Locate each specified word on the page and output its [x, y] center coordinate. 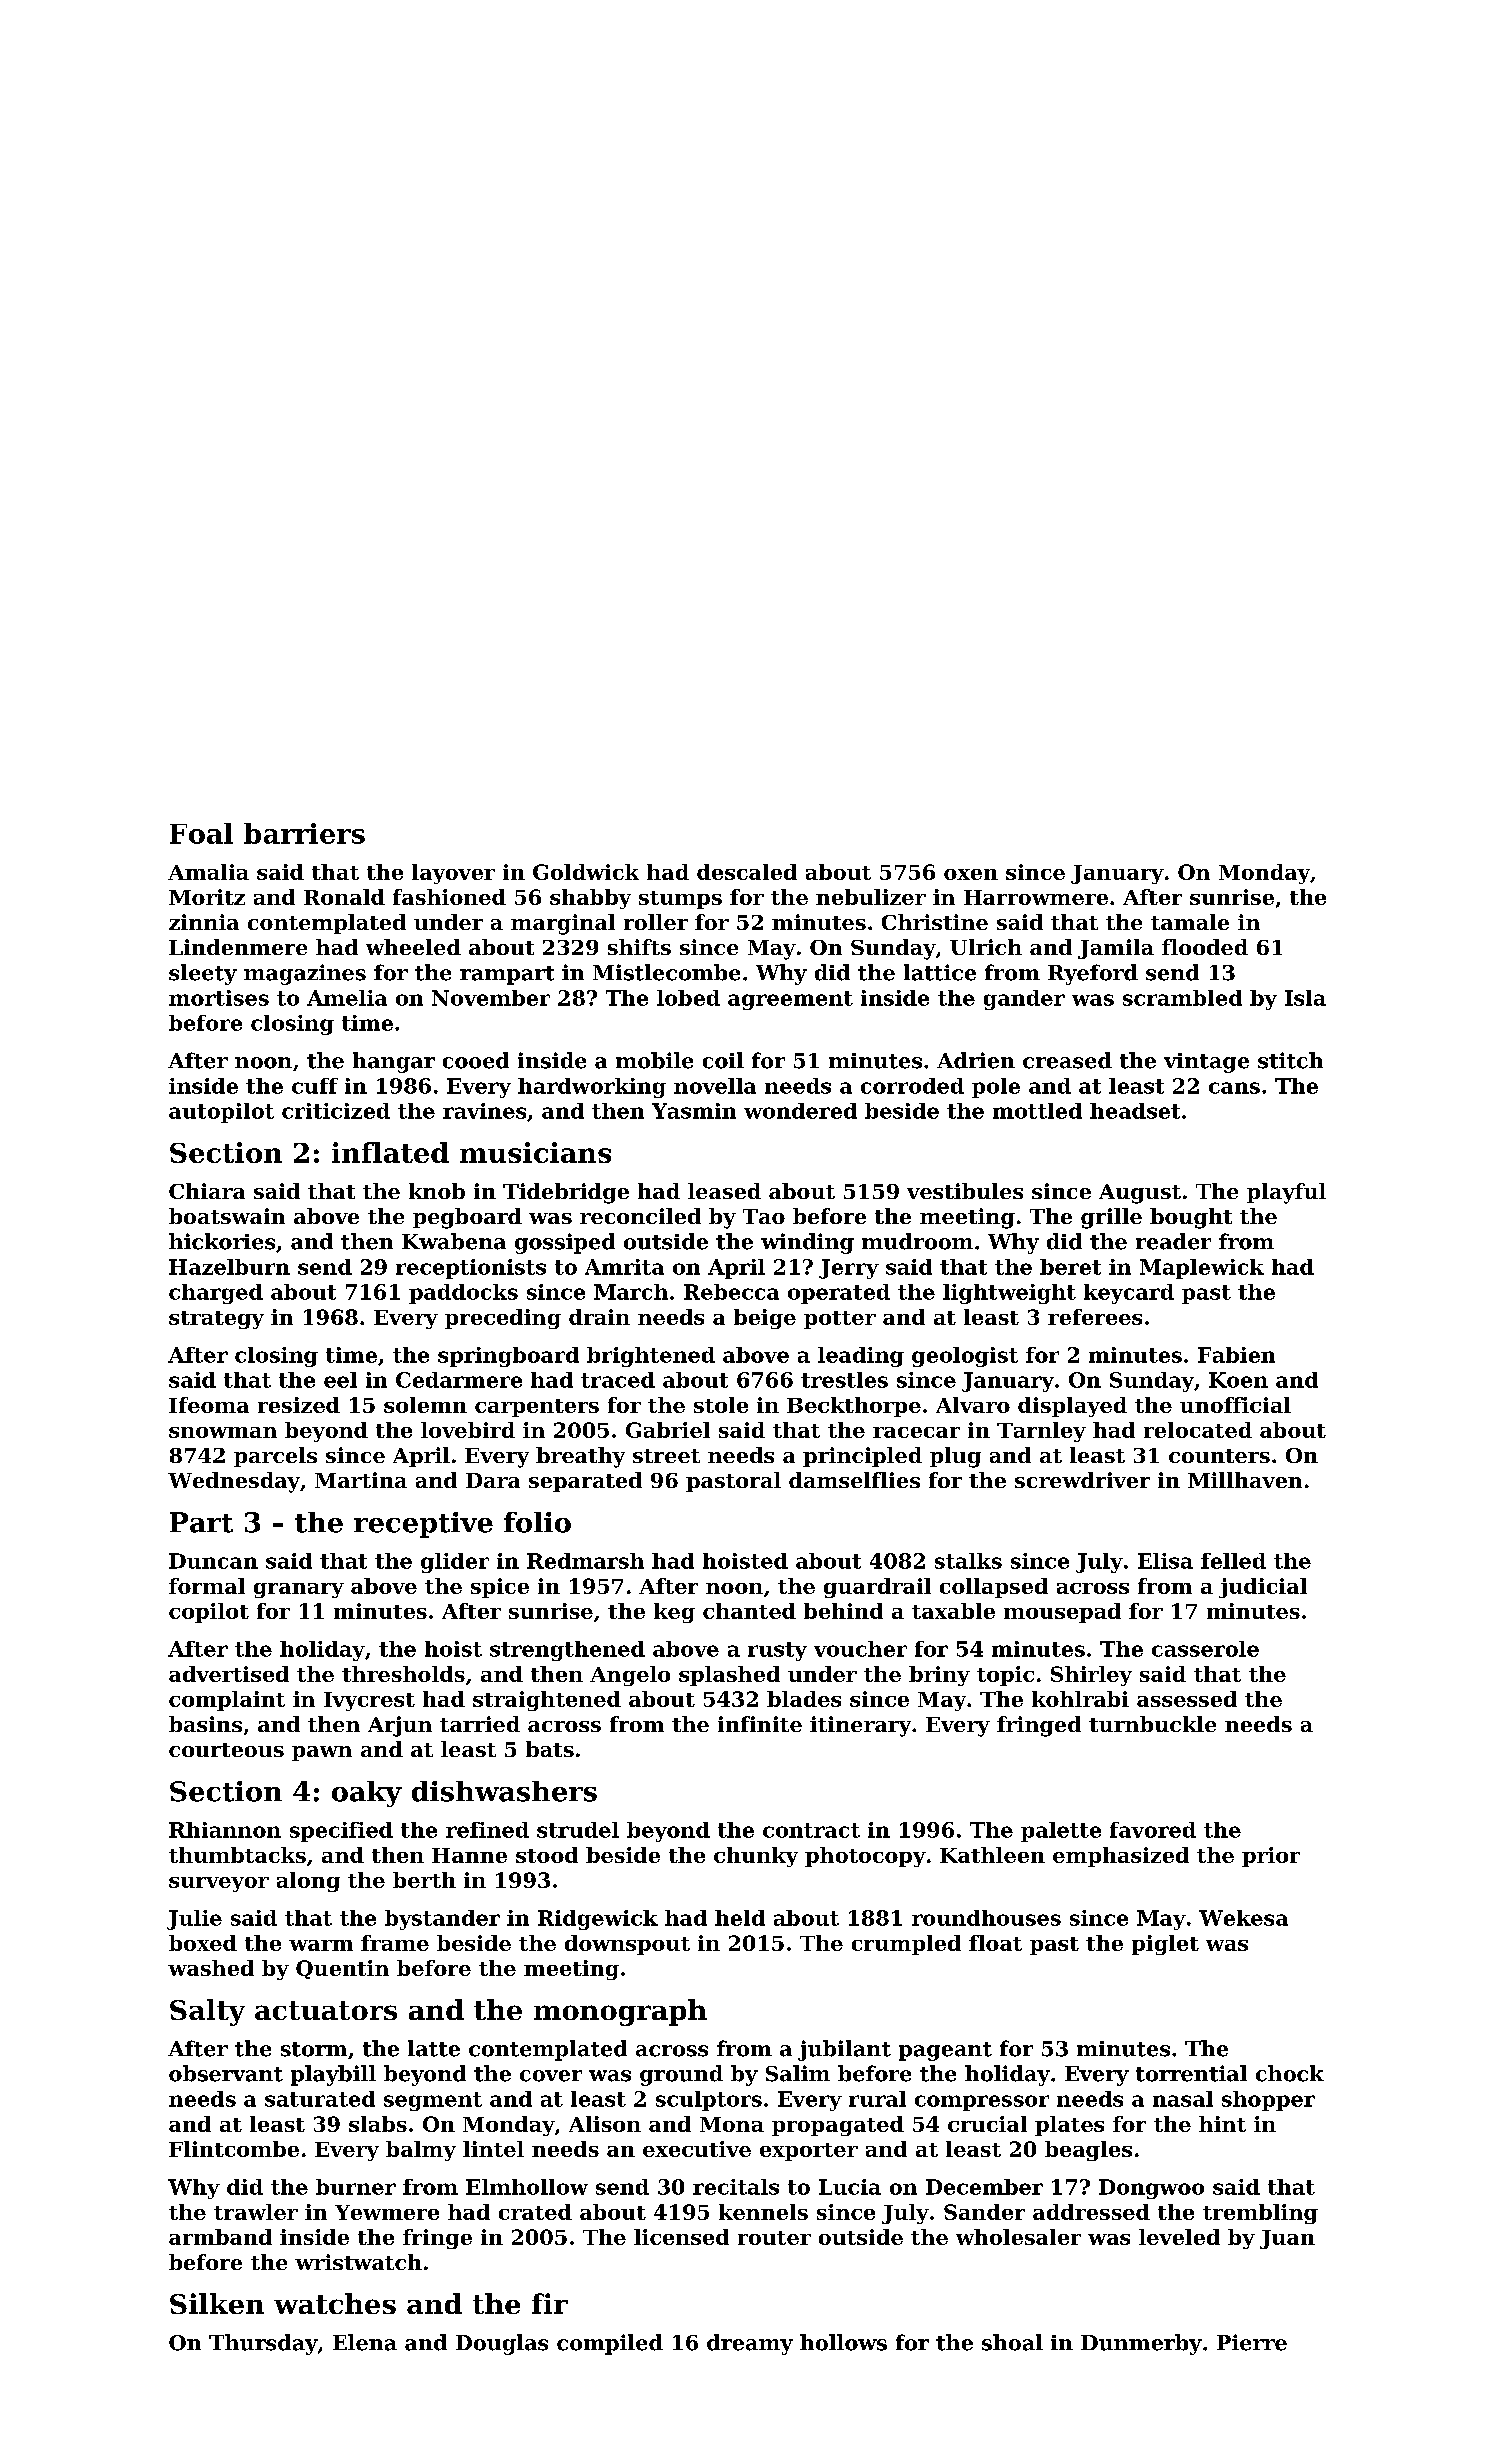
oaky [367, 1794]
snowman [223, 1432]
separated [585, 1482]
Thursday [263, 2344]
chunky [756, 1857]
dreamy [750, 2344]
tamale [1190, 922]
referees [1095, 1317]
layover [453, 874]
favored [1153, 1830]
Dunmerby [1141, 2344]
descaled [747, 872]
